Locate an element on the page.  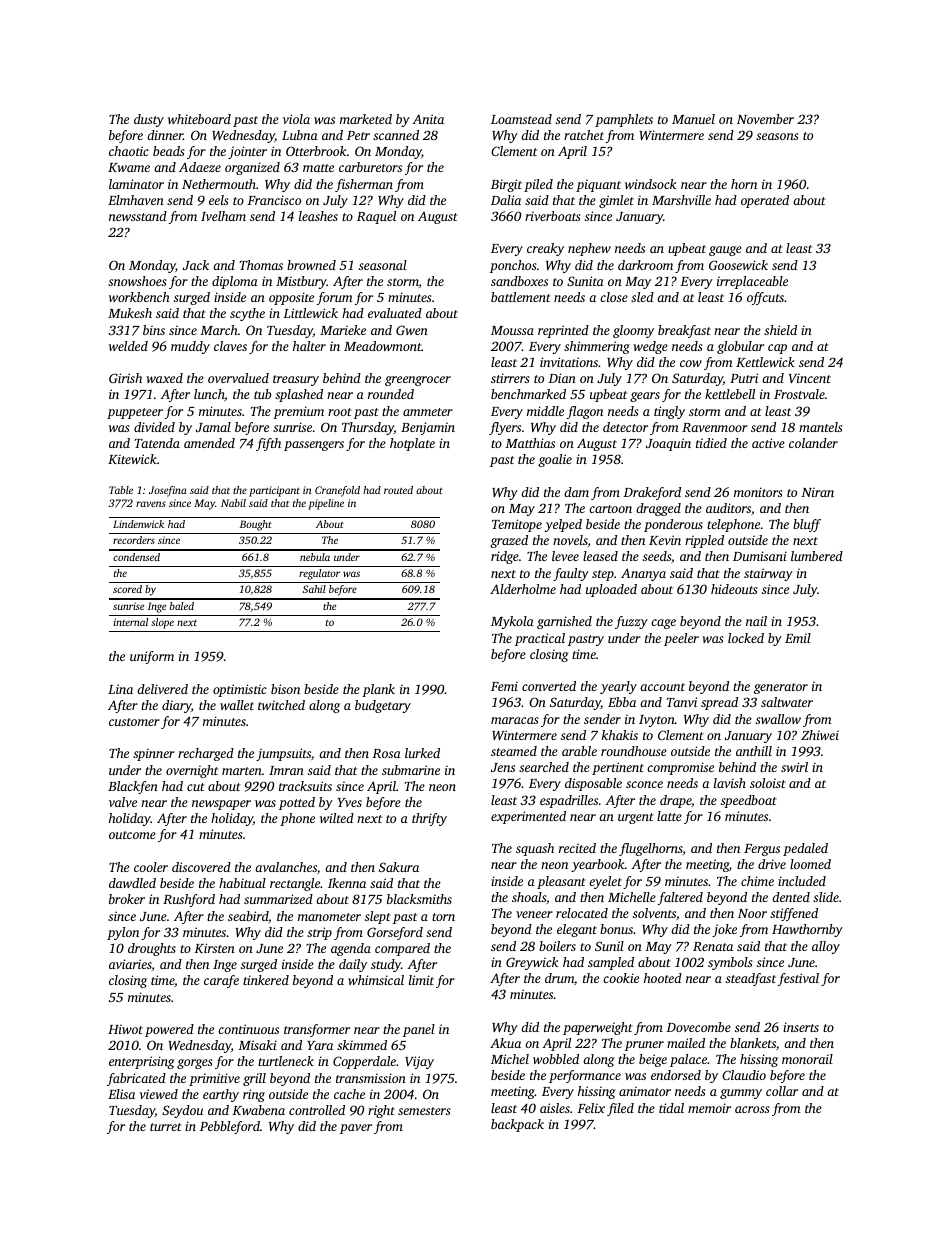
paperweight is located at coordinates (598, 1028).
